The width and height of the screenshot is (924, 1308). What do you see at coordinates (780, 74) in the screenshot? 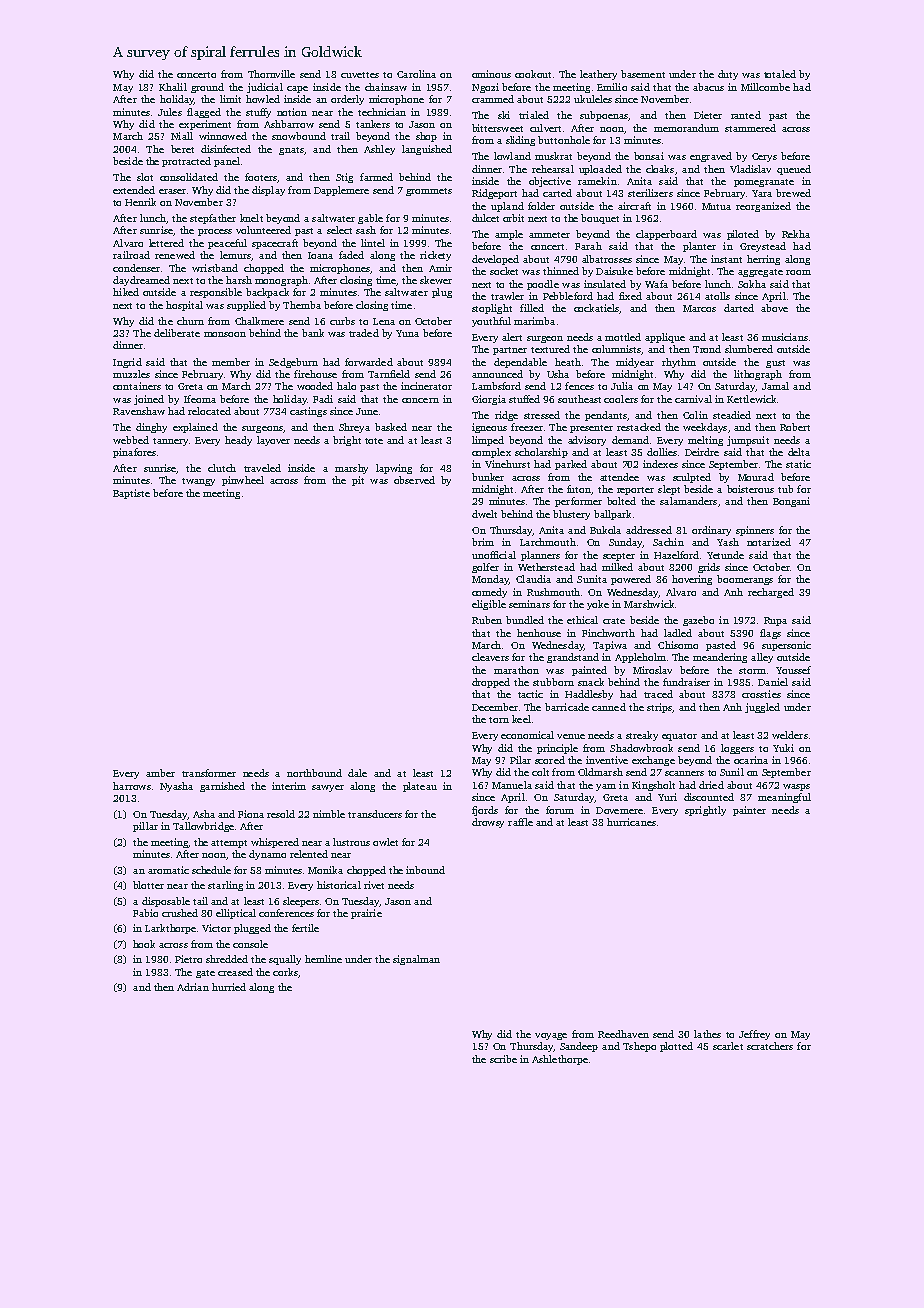
I see `totaled` at bounding box center [780, 74].
